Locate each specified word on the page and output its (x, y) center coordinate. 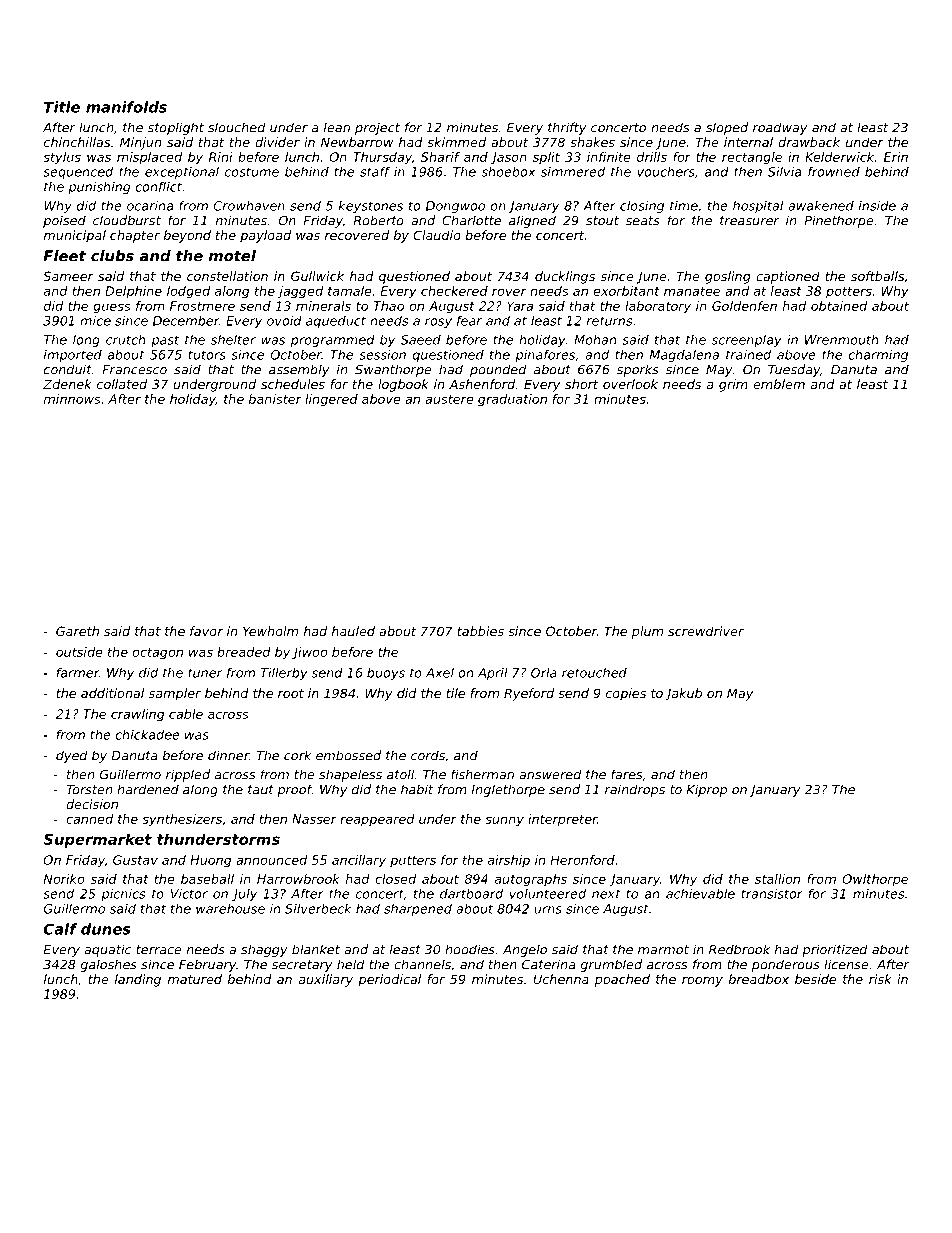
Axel (440, 672)
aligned (532, 221)
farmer (78, 673)
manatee (692, 291)
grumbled (611, 965)
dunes (106, 929)
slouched (237, 127)
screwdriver (706, 631)
